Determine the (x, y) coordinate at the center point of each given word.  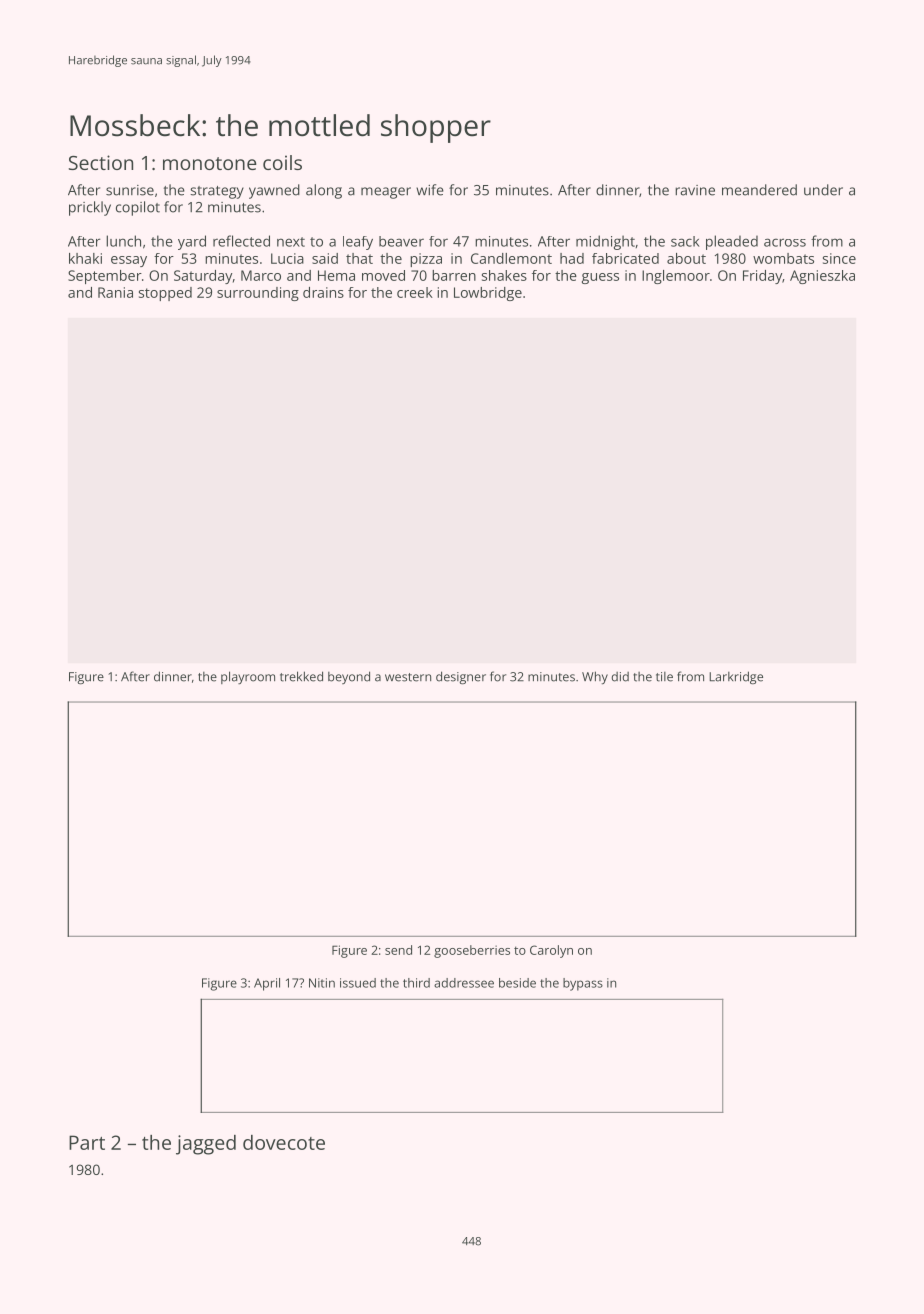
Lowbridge (488, 294)
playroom (248, 677)
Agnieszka (822, 277)
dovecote (284, 1142)
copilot (138, 208)
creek (415, 292)
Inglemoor (676, 277)
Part (87, 1142)
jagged (206, 1145)
